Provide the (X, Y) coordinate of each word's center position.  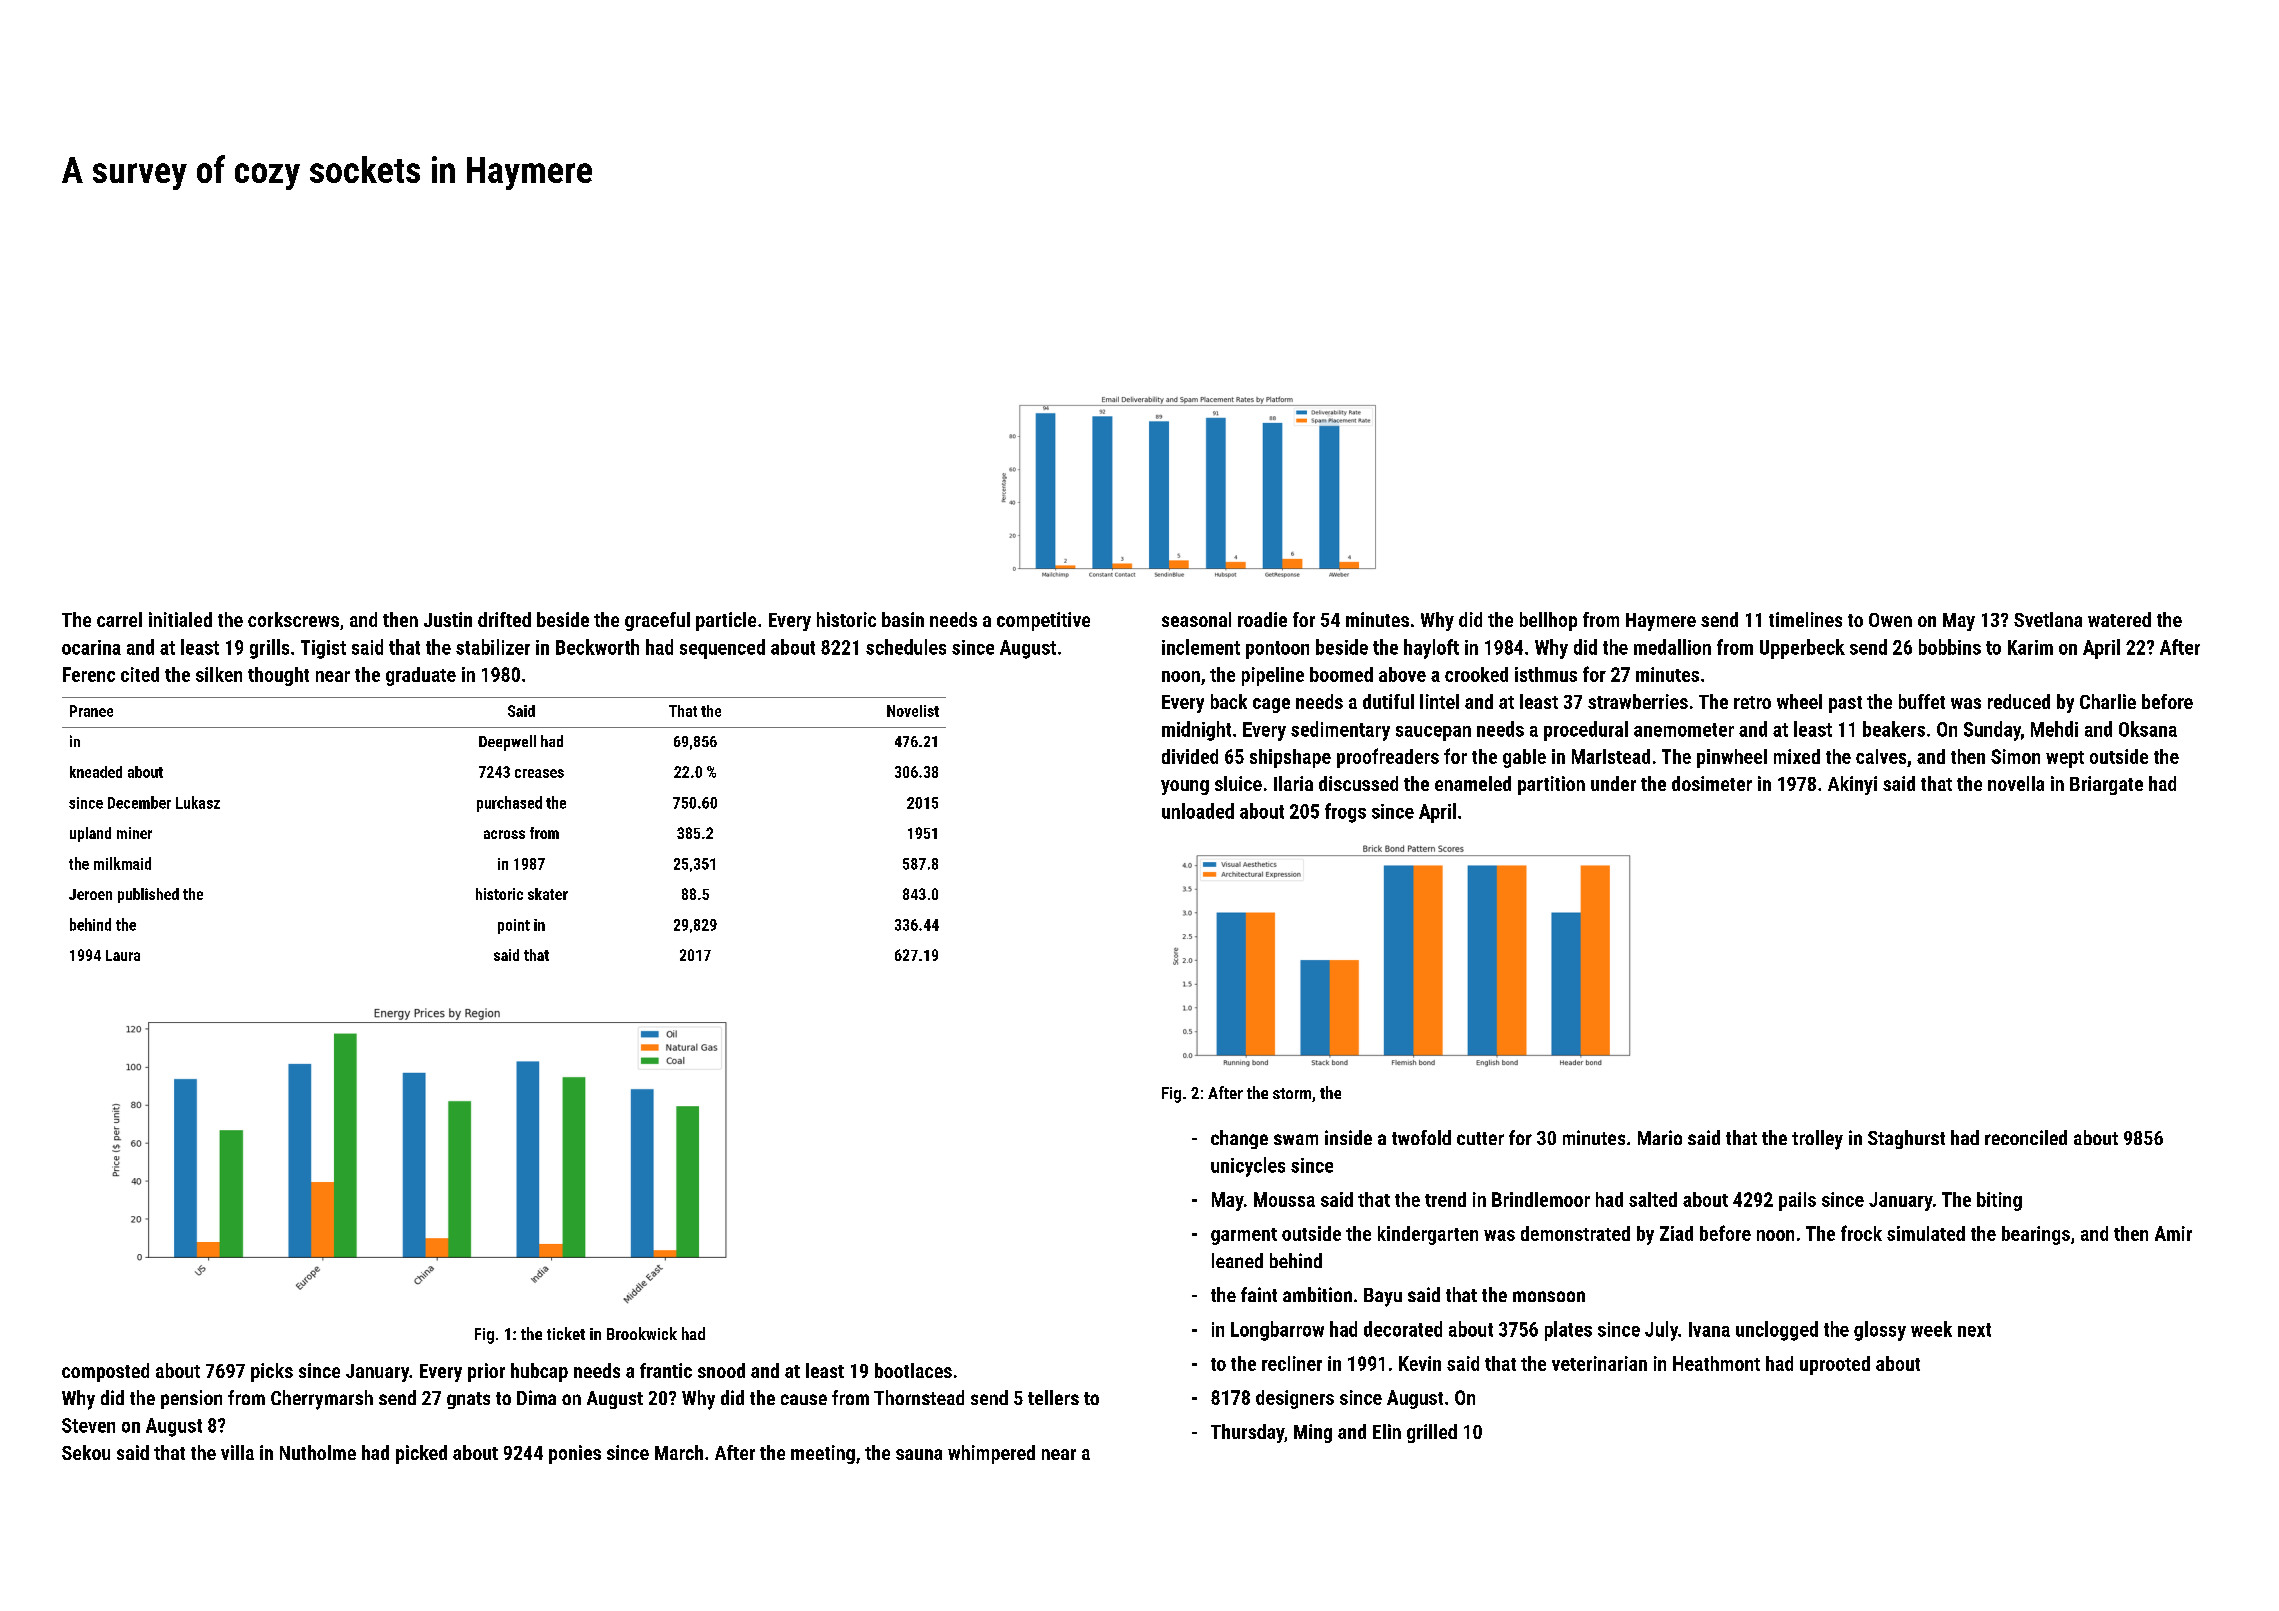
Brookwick (642, 1333)
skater (548, 894)
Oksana (2148, 729)
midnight (1196, 731)
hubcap (539, 1372)
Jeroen (90, 894)
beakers (1894, 729)
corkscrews (293, 619)
